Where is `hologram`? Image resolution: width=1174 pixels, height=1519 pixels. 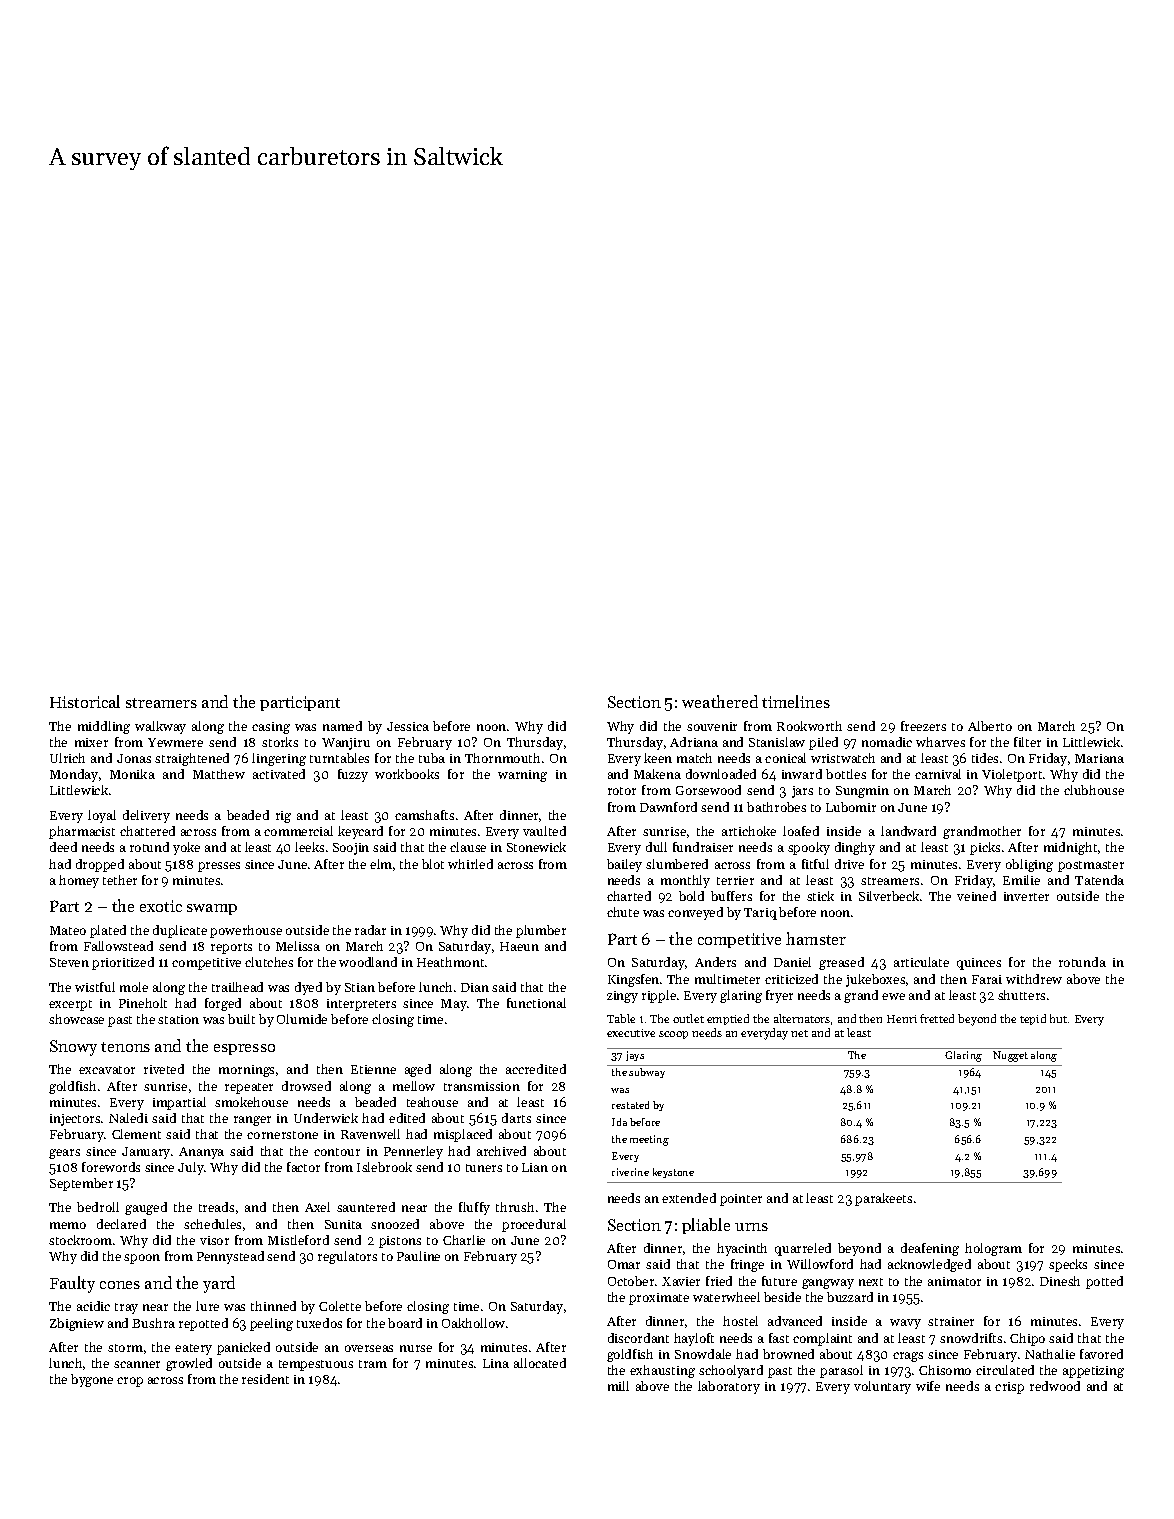 hologram is located at coordinates (993, 1249).
